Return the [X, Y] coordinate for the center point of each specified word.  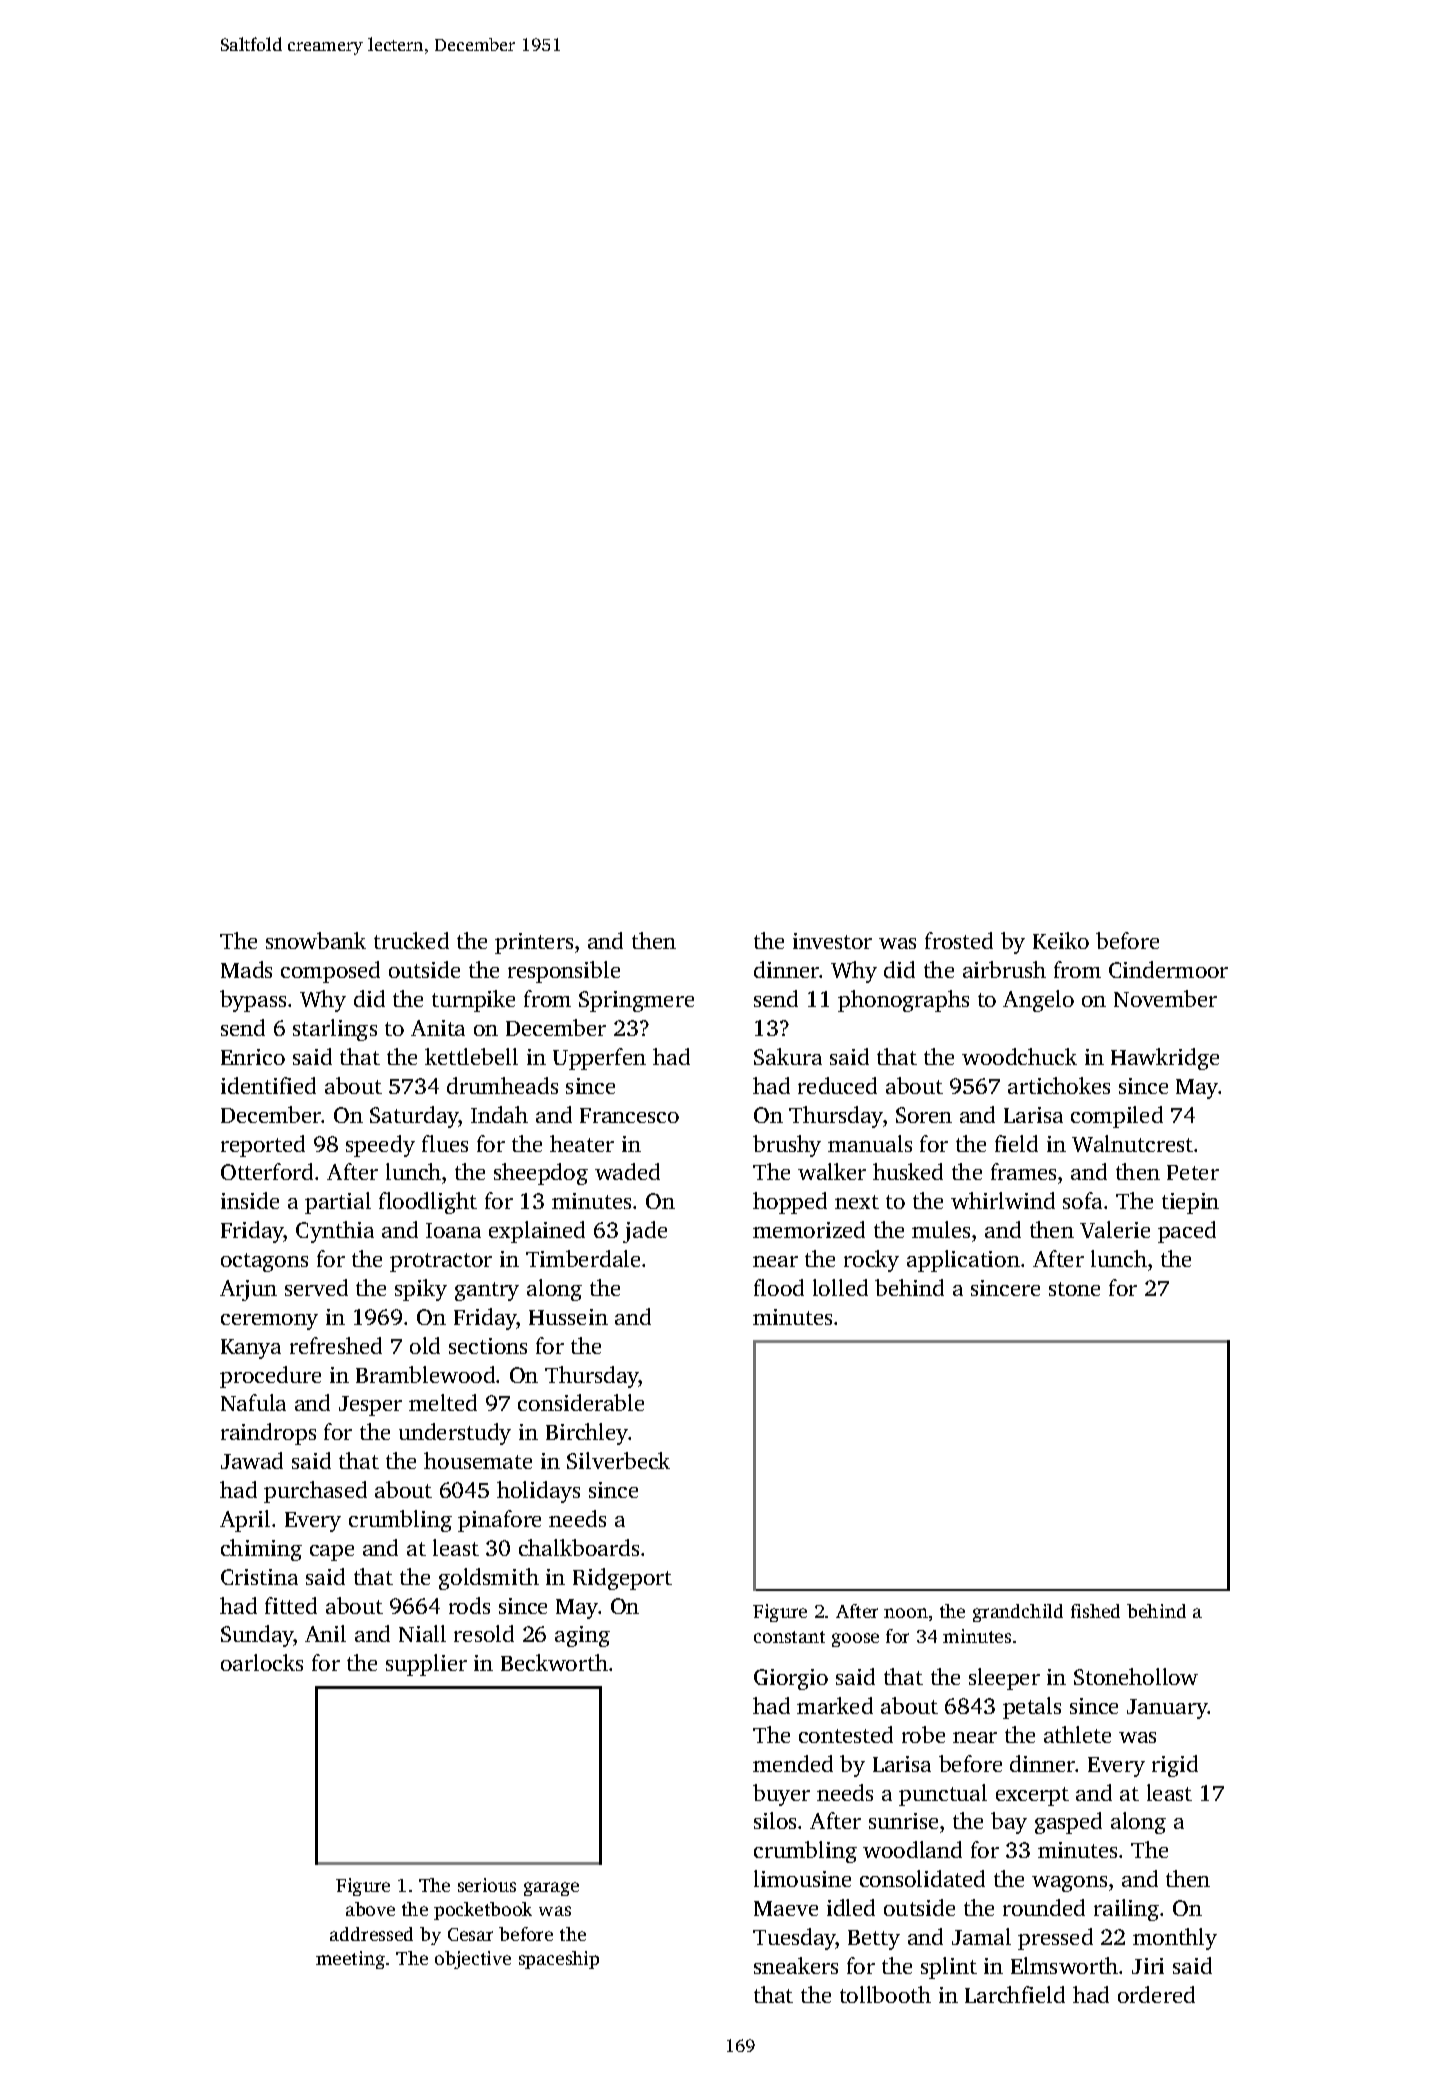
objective [473, 1960]
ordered [1156, 1994]
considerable [581, 1402]
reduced [837, 1085]
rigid [1175, 1766]
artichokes [1059, 1085]
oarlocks [262, 1662]
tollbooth [885, 1994]
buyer [781, 1795]
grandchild [1018, 1613]
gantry [487, 1291]
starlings [335, 1030]
